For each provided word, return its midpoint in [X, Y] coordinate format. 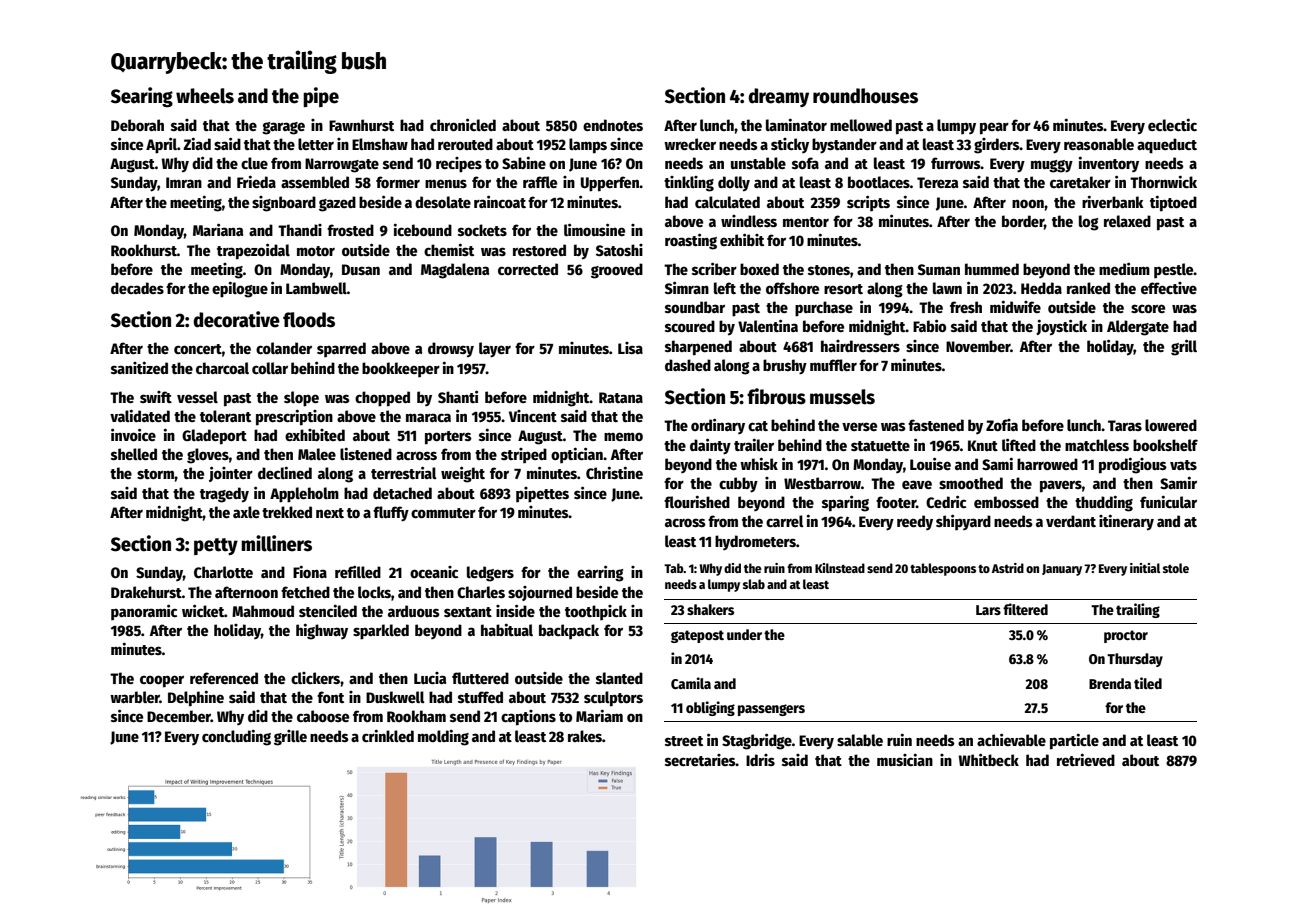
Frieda [256, 182]
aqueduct [1167, 146]
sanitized [139, 368]
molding [443, 738]
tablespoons [943, 569]
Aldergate [1138, 328]
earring [600, 574]
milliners [276, 543]
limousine [594, 230]
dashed [688, 365]
